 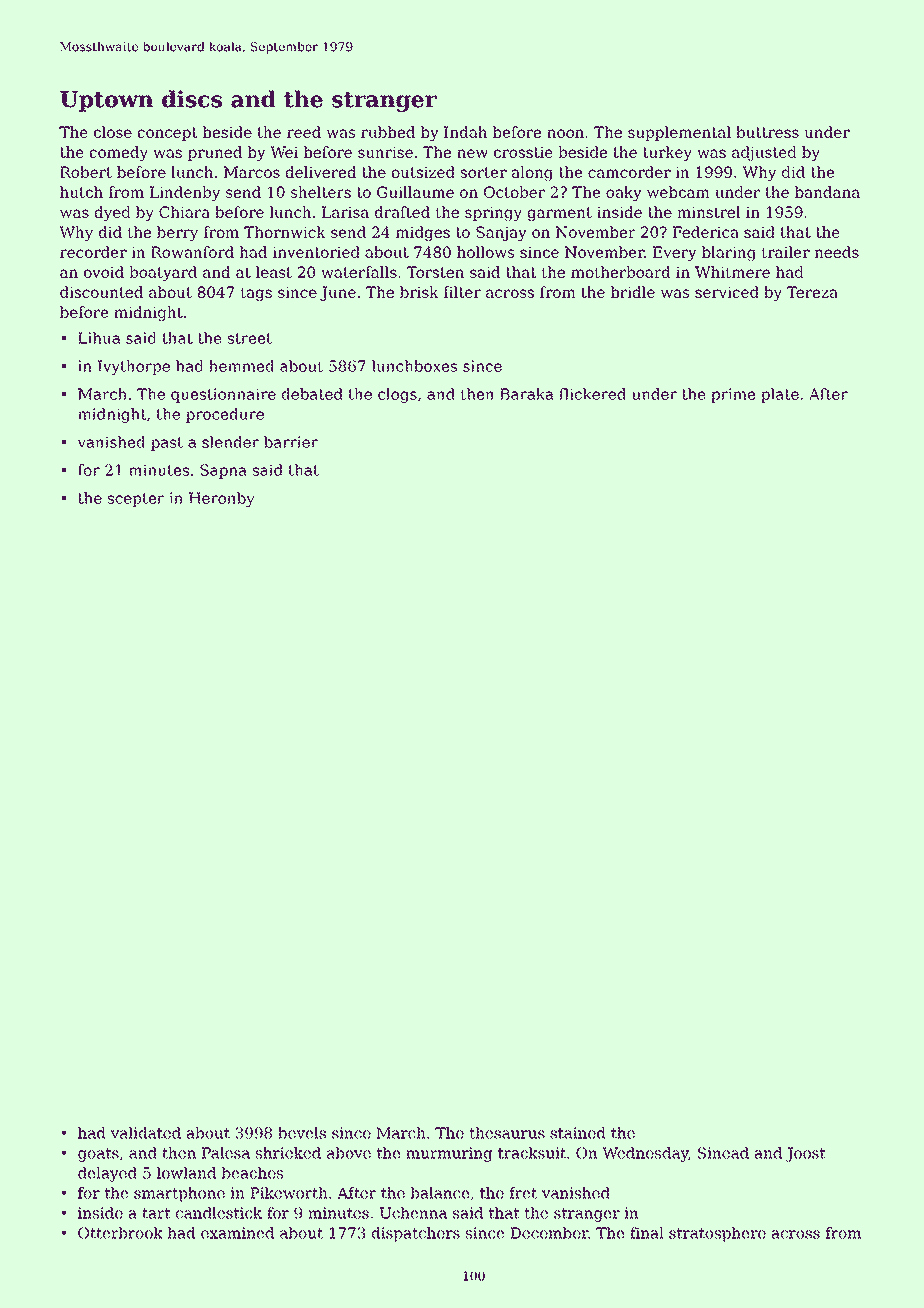 I want to click on Heronby, so click(x=222, y=499).
